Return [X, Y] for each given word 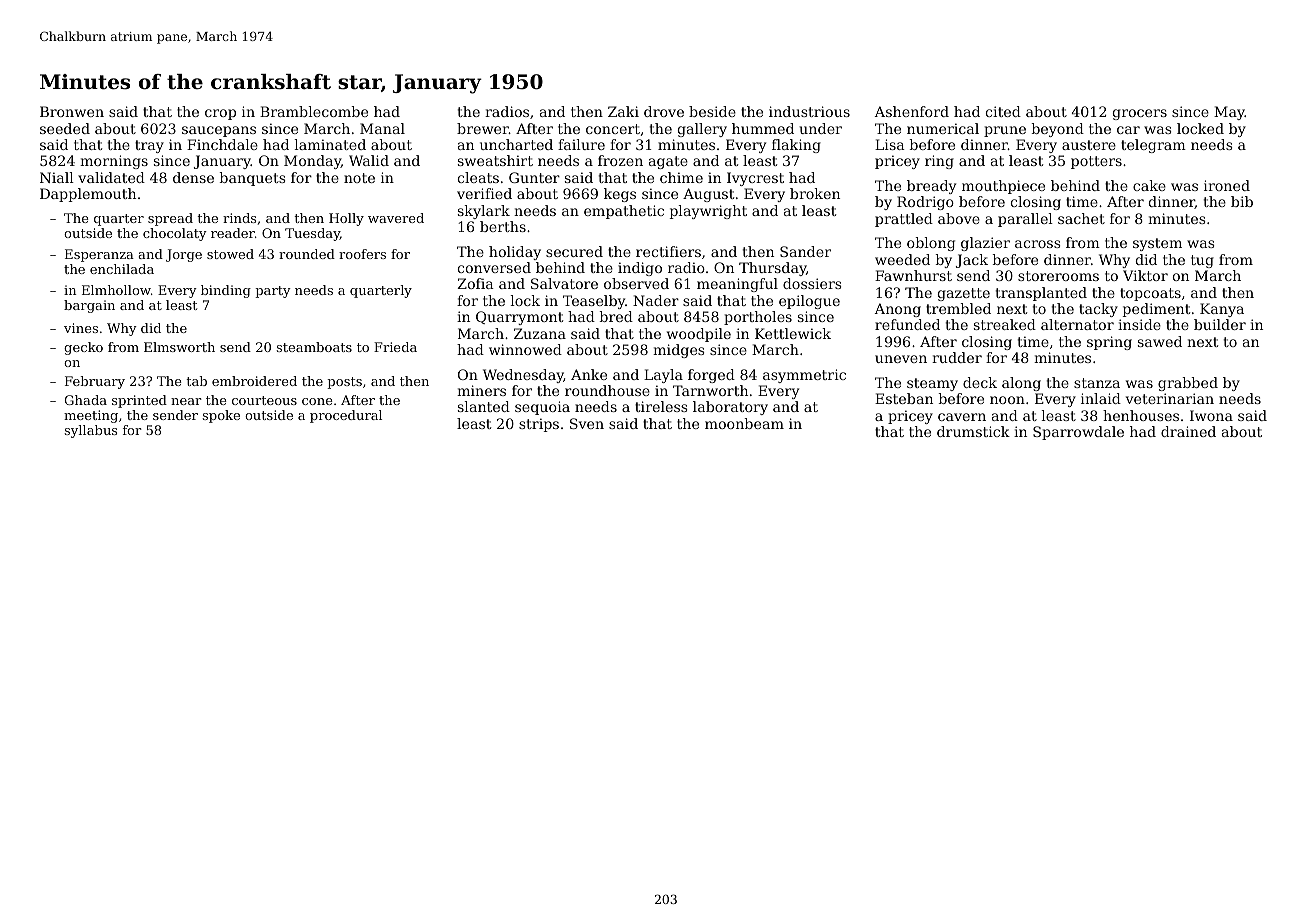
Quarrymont [519, 318]
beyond [1058, 130]
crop [220, 114]
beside [712, 111]
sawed [1160, 341]
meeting [91, 416]
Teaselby [594, 302]
